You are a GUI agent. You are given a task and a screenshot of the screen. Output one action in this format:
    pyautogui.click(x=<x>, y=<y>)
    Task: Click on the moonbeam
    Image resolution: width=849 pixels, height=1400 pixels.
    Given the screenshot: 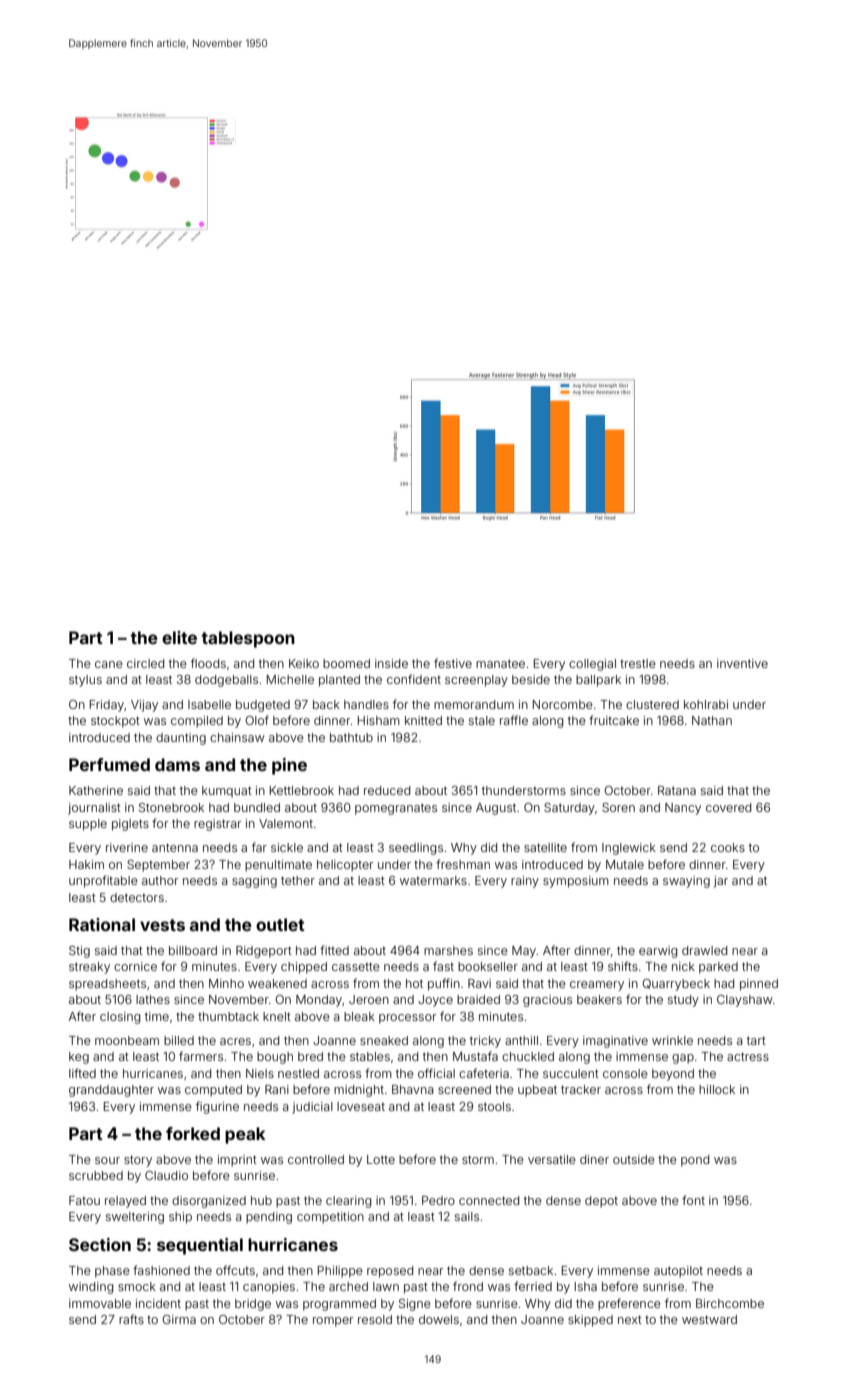 What is the action you would take?
    pyautogui.click(x=127, y=1040)
